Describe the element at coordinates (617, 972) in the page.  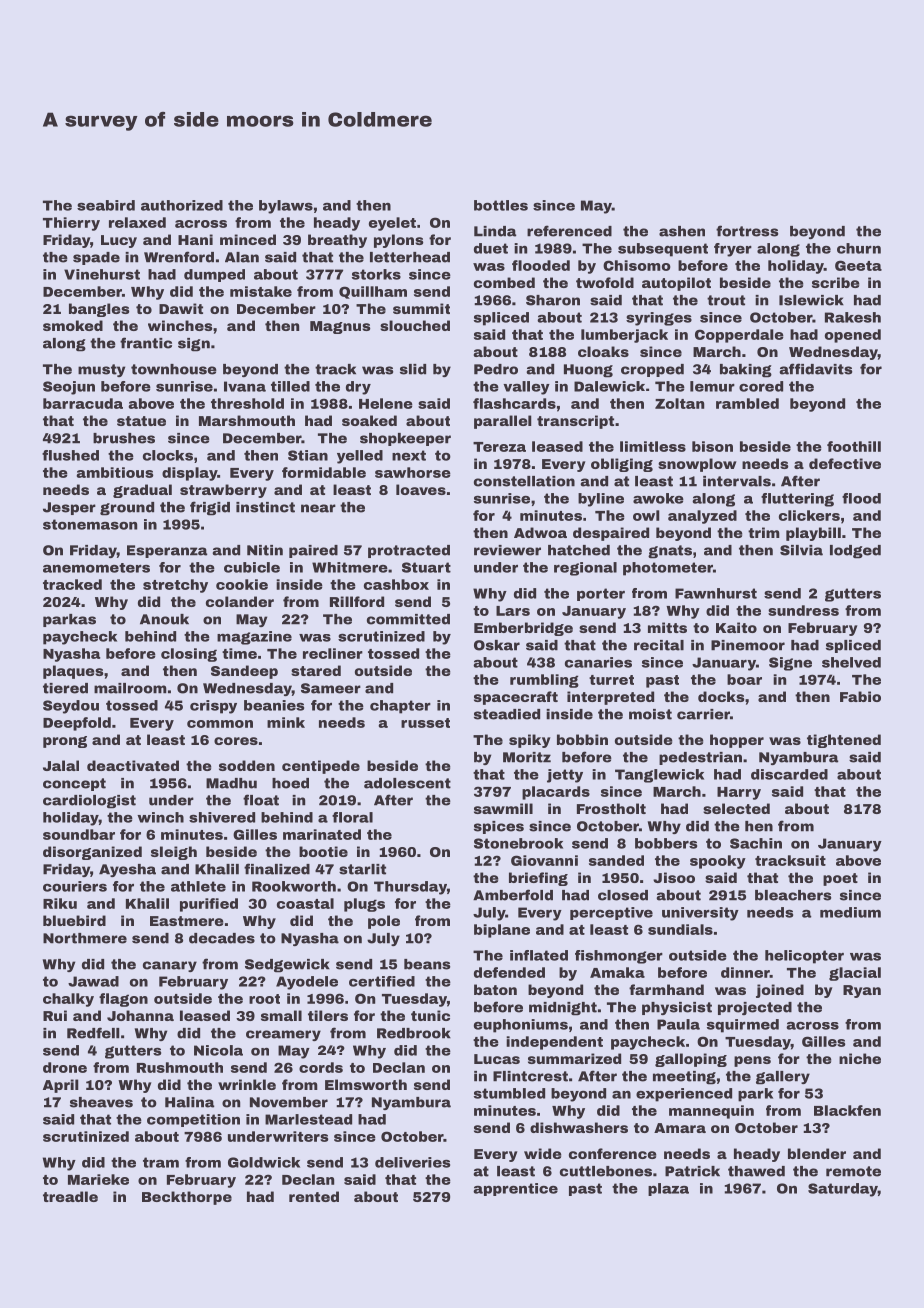
I see `Amaka` at that location.
